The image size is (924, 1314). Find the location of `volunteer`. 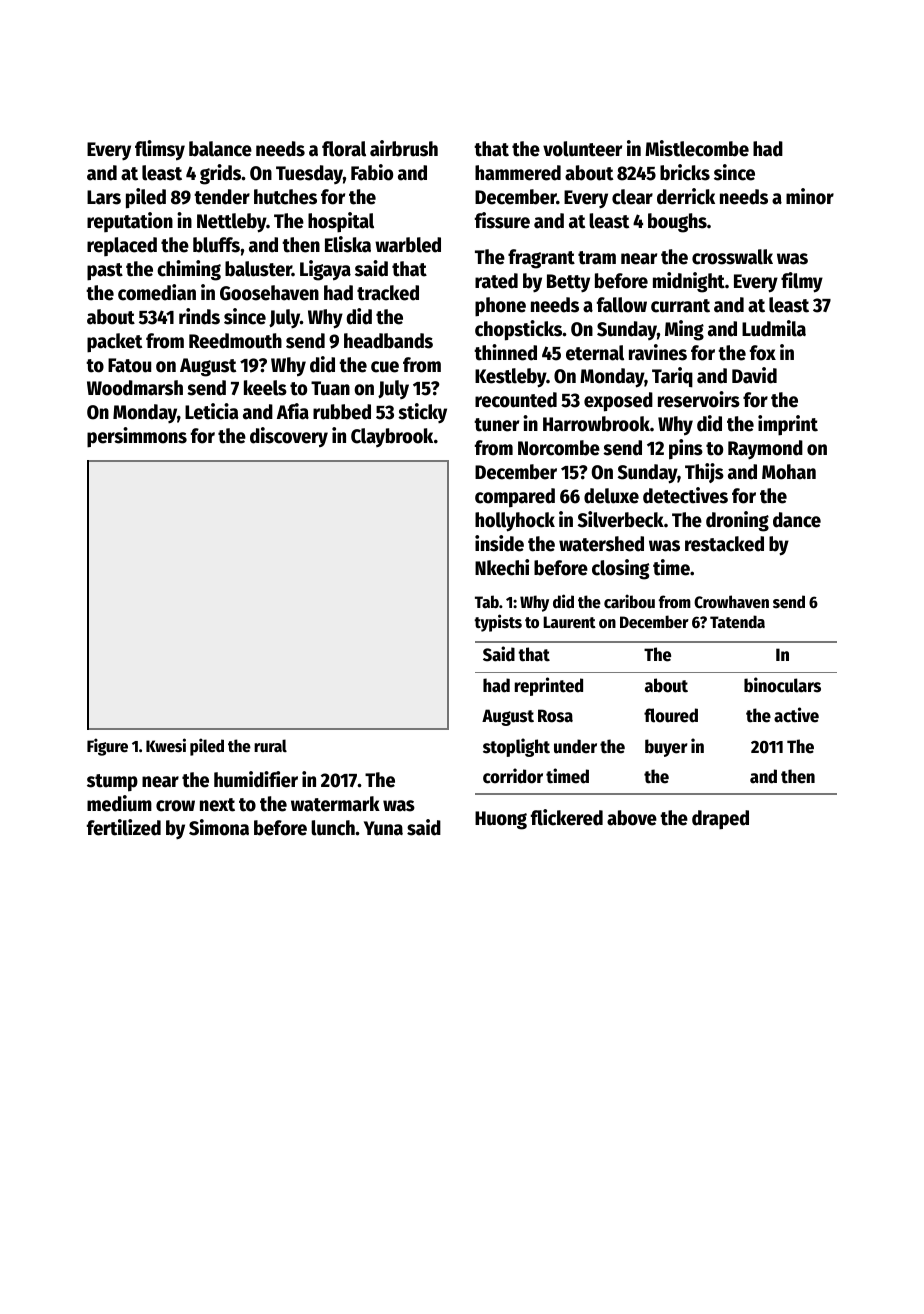

volunteer is located at coordinates (582, 149).
